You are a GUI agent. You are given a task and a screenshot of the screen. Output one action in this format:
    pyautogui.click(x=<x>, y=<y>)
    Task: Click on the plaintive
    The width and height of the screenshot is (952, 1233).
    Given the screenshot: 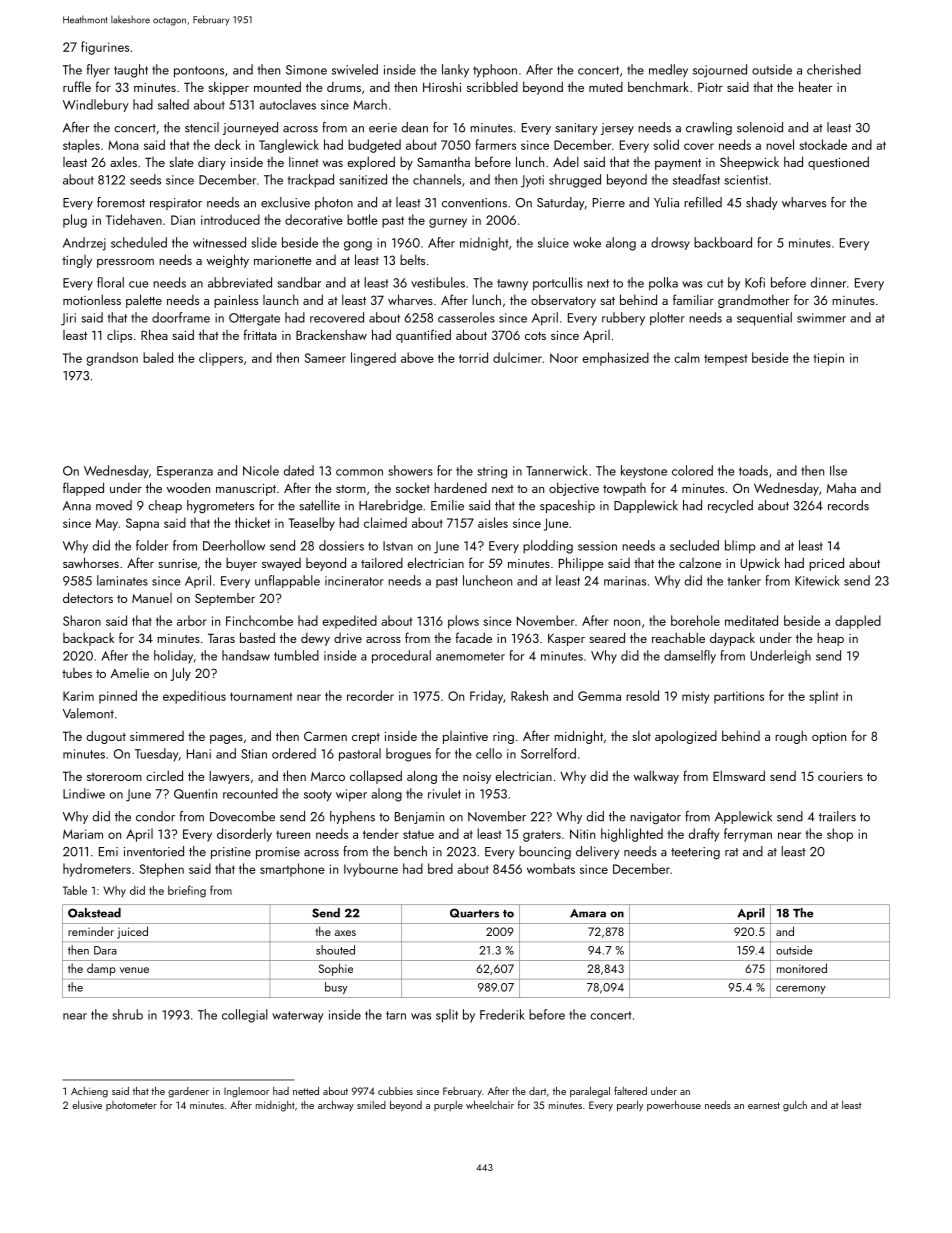 What is the action you would take?
    pyautogui.click(x=465, y=737)
